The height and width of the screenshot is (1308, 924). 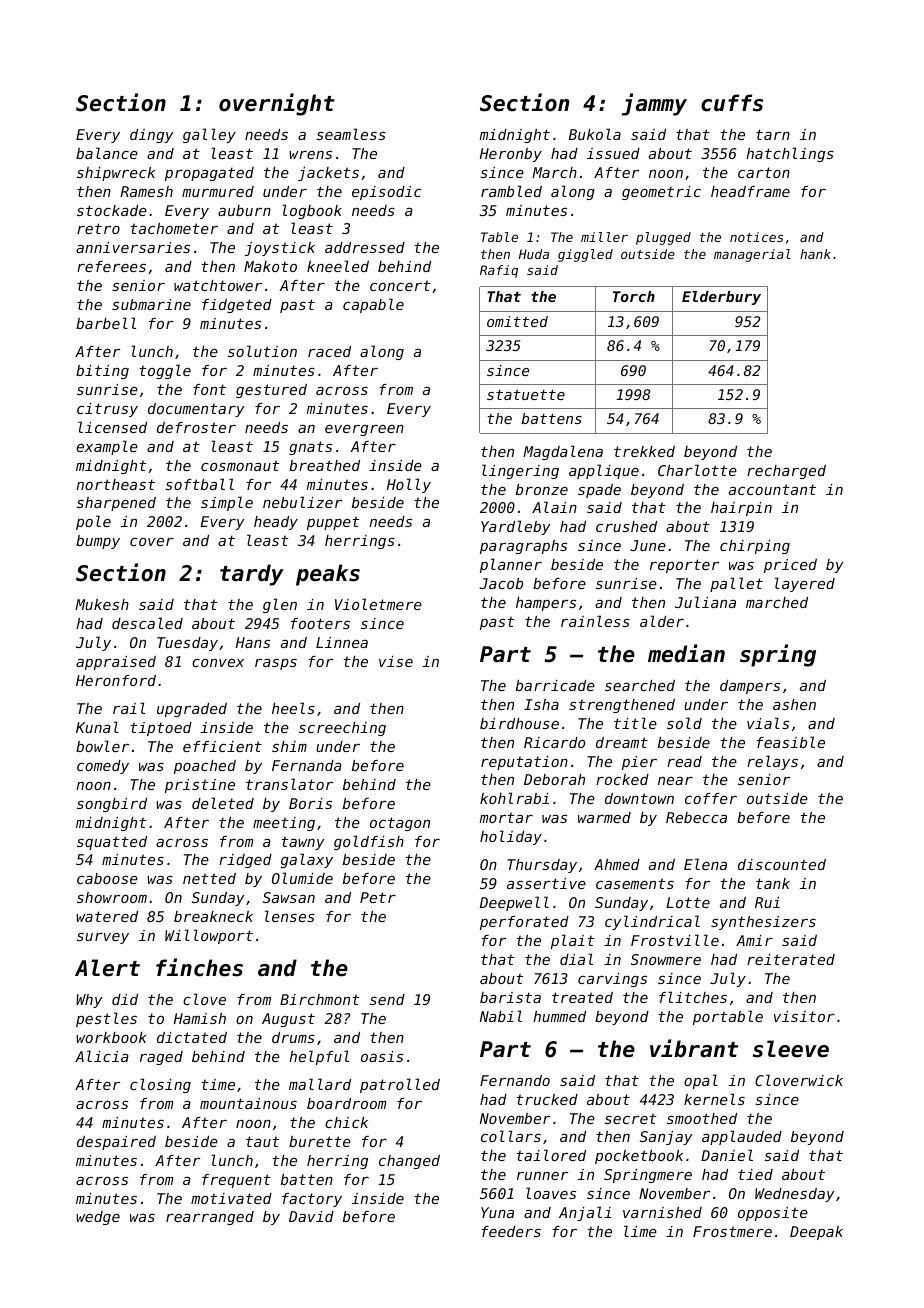 I want to click on Linnea, so click(x=342, y=642).
